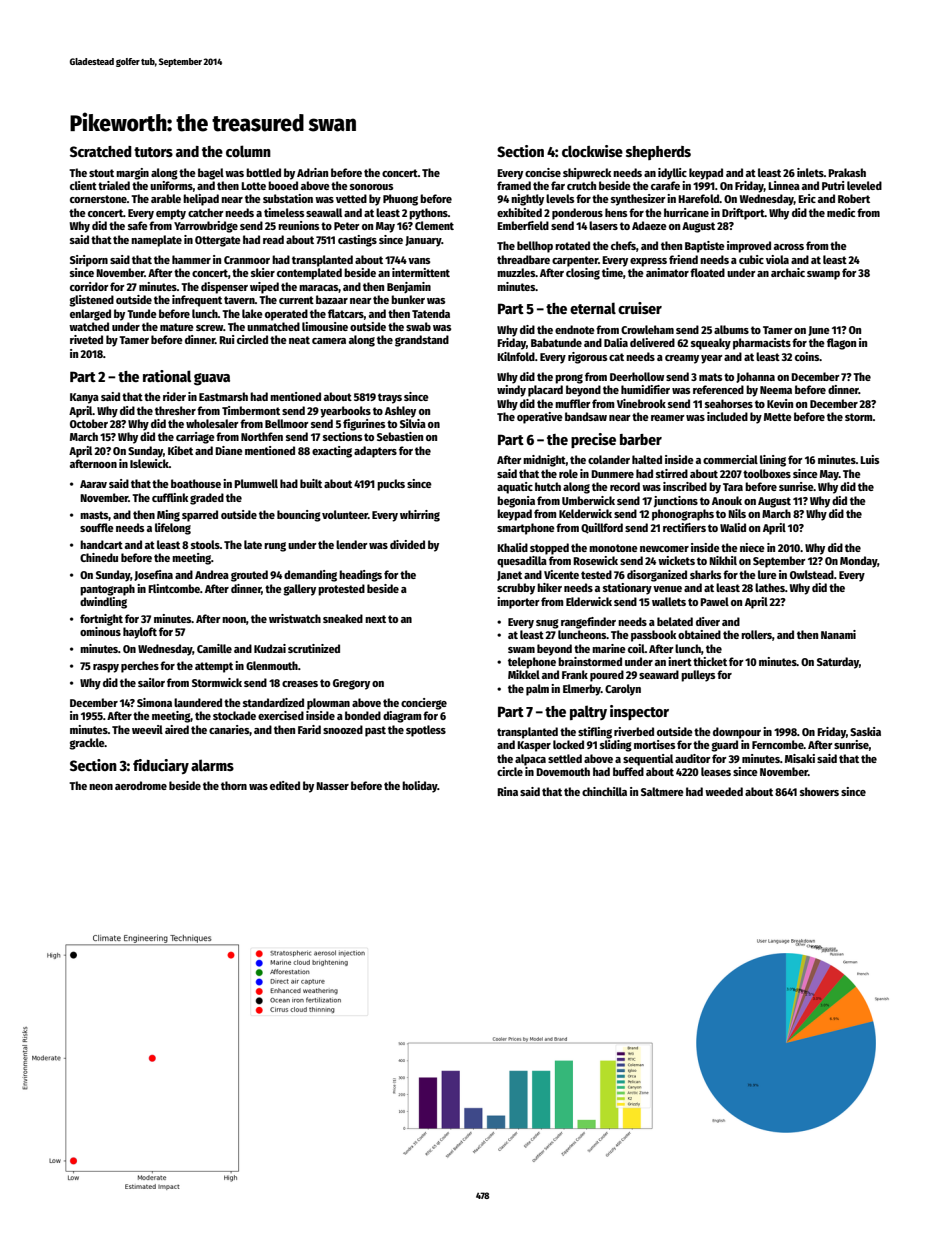  I want to click on Tatenda, so click(431, 313).
